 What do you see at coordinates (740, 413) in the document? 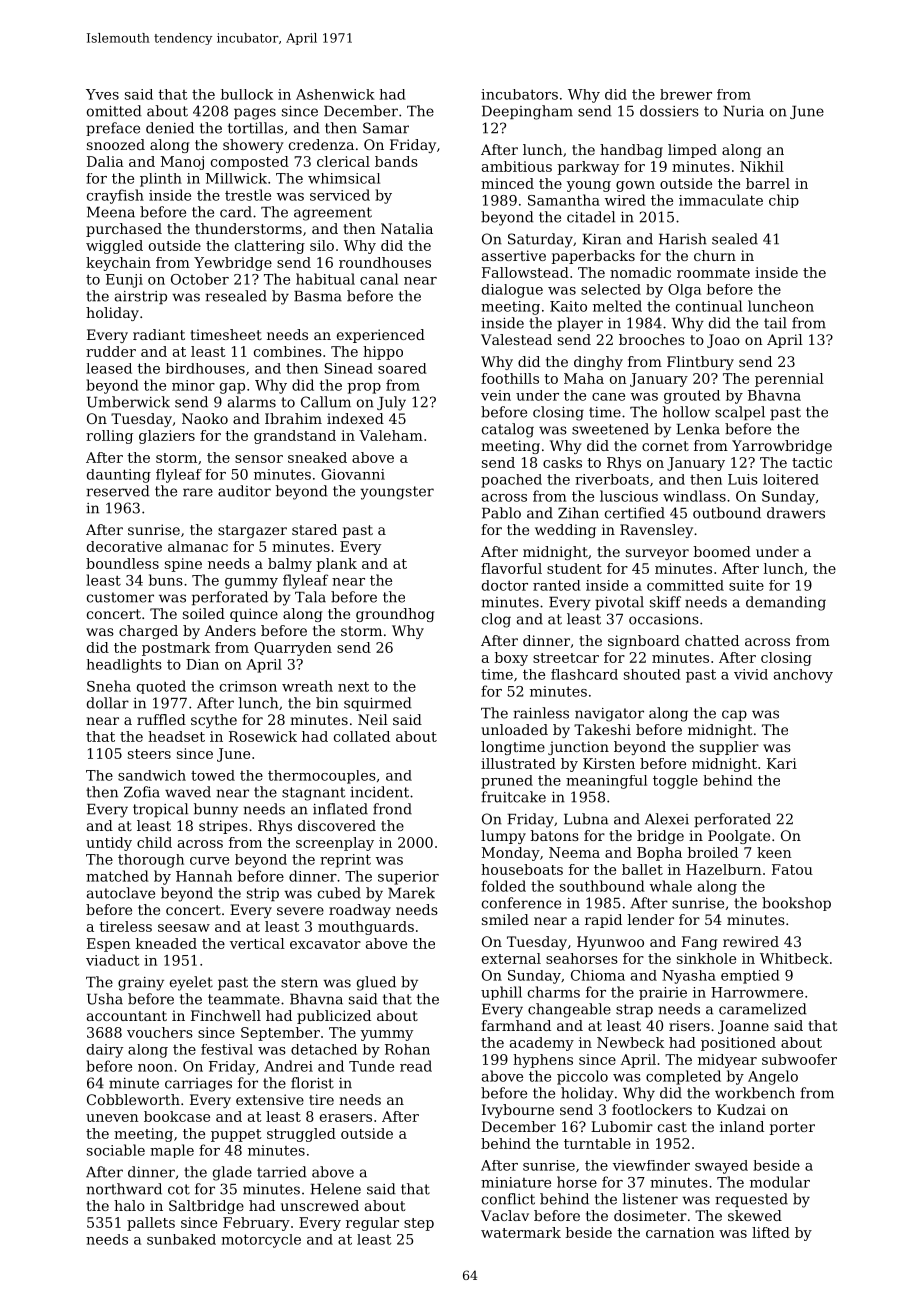
I see `scalpel` at bounding box center [740, 413].
